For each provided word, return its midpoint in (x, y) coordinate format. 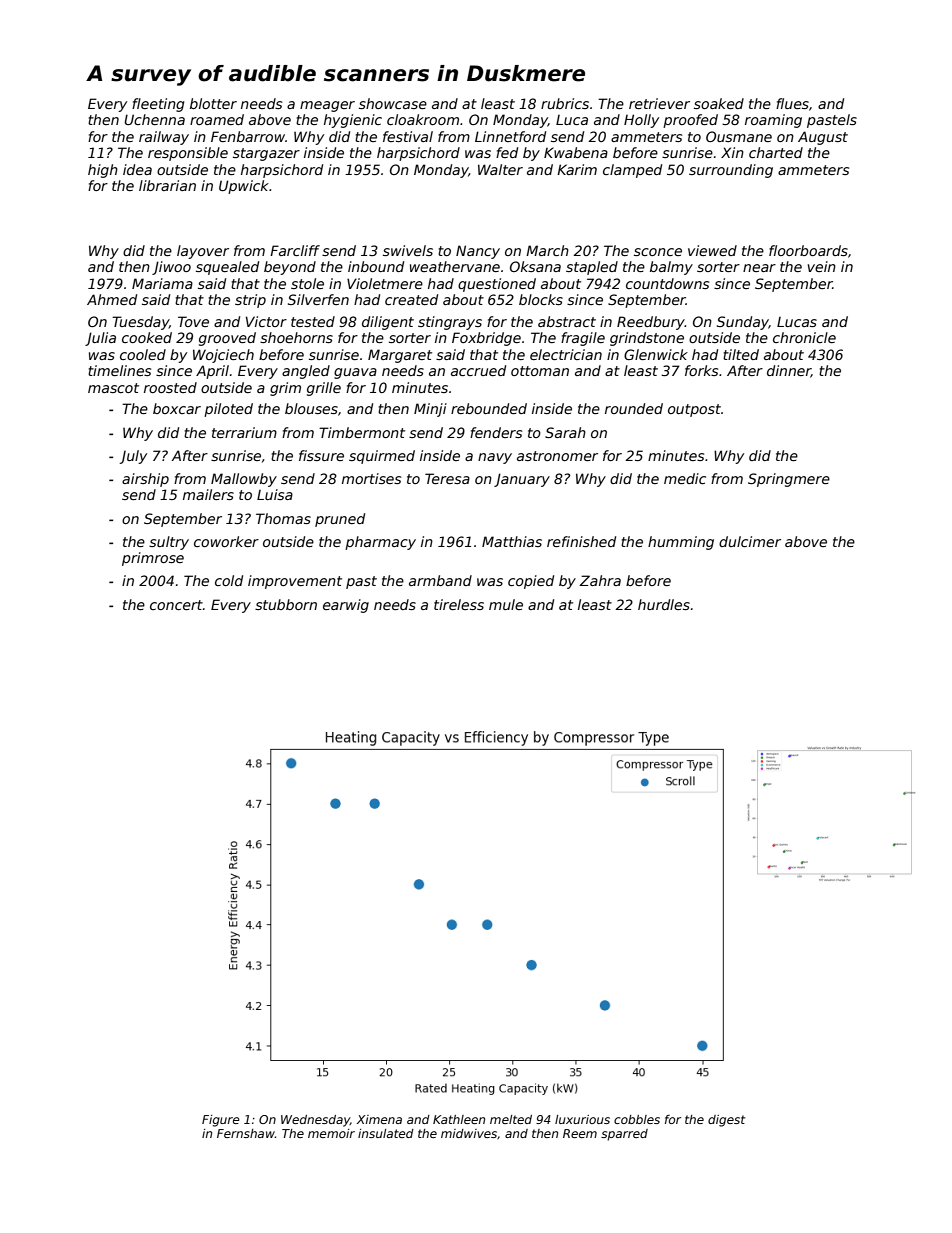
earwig (346, 606)
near (759, 268)
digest (727, 1121)
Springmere (789, 480)
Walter (500, 169)
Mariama (162, 283)
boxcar (177, 408)
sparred (624, 1135)
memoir (331, 1133)
